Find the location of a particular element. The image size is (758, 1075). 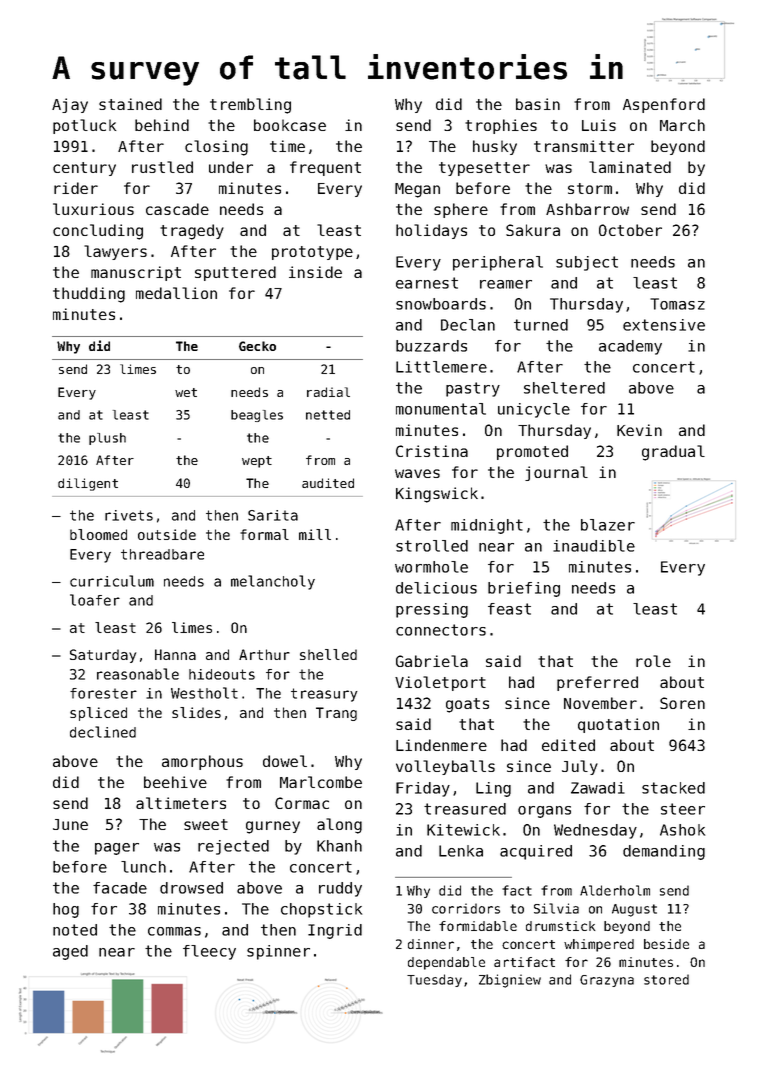

gradual is located at coordinates (673, 453).
